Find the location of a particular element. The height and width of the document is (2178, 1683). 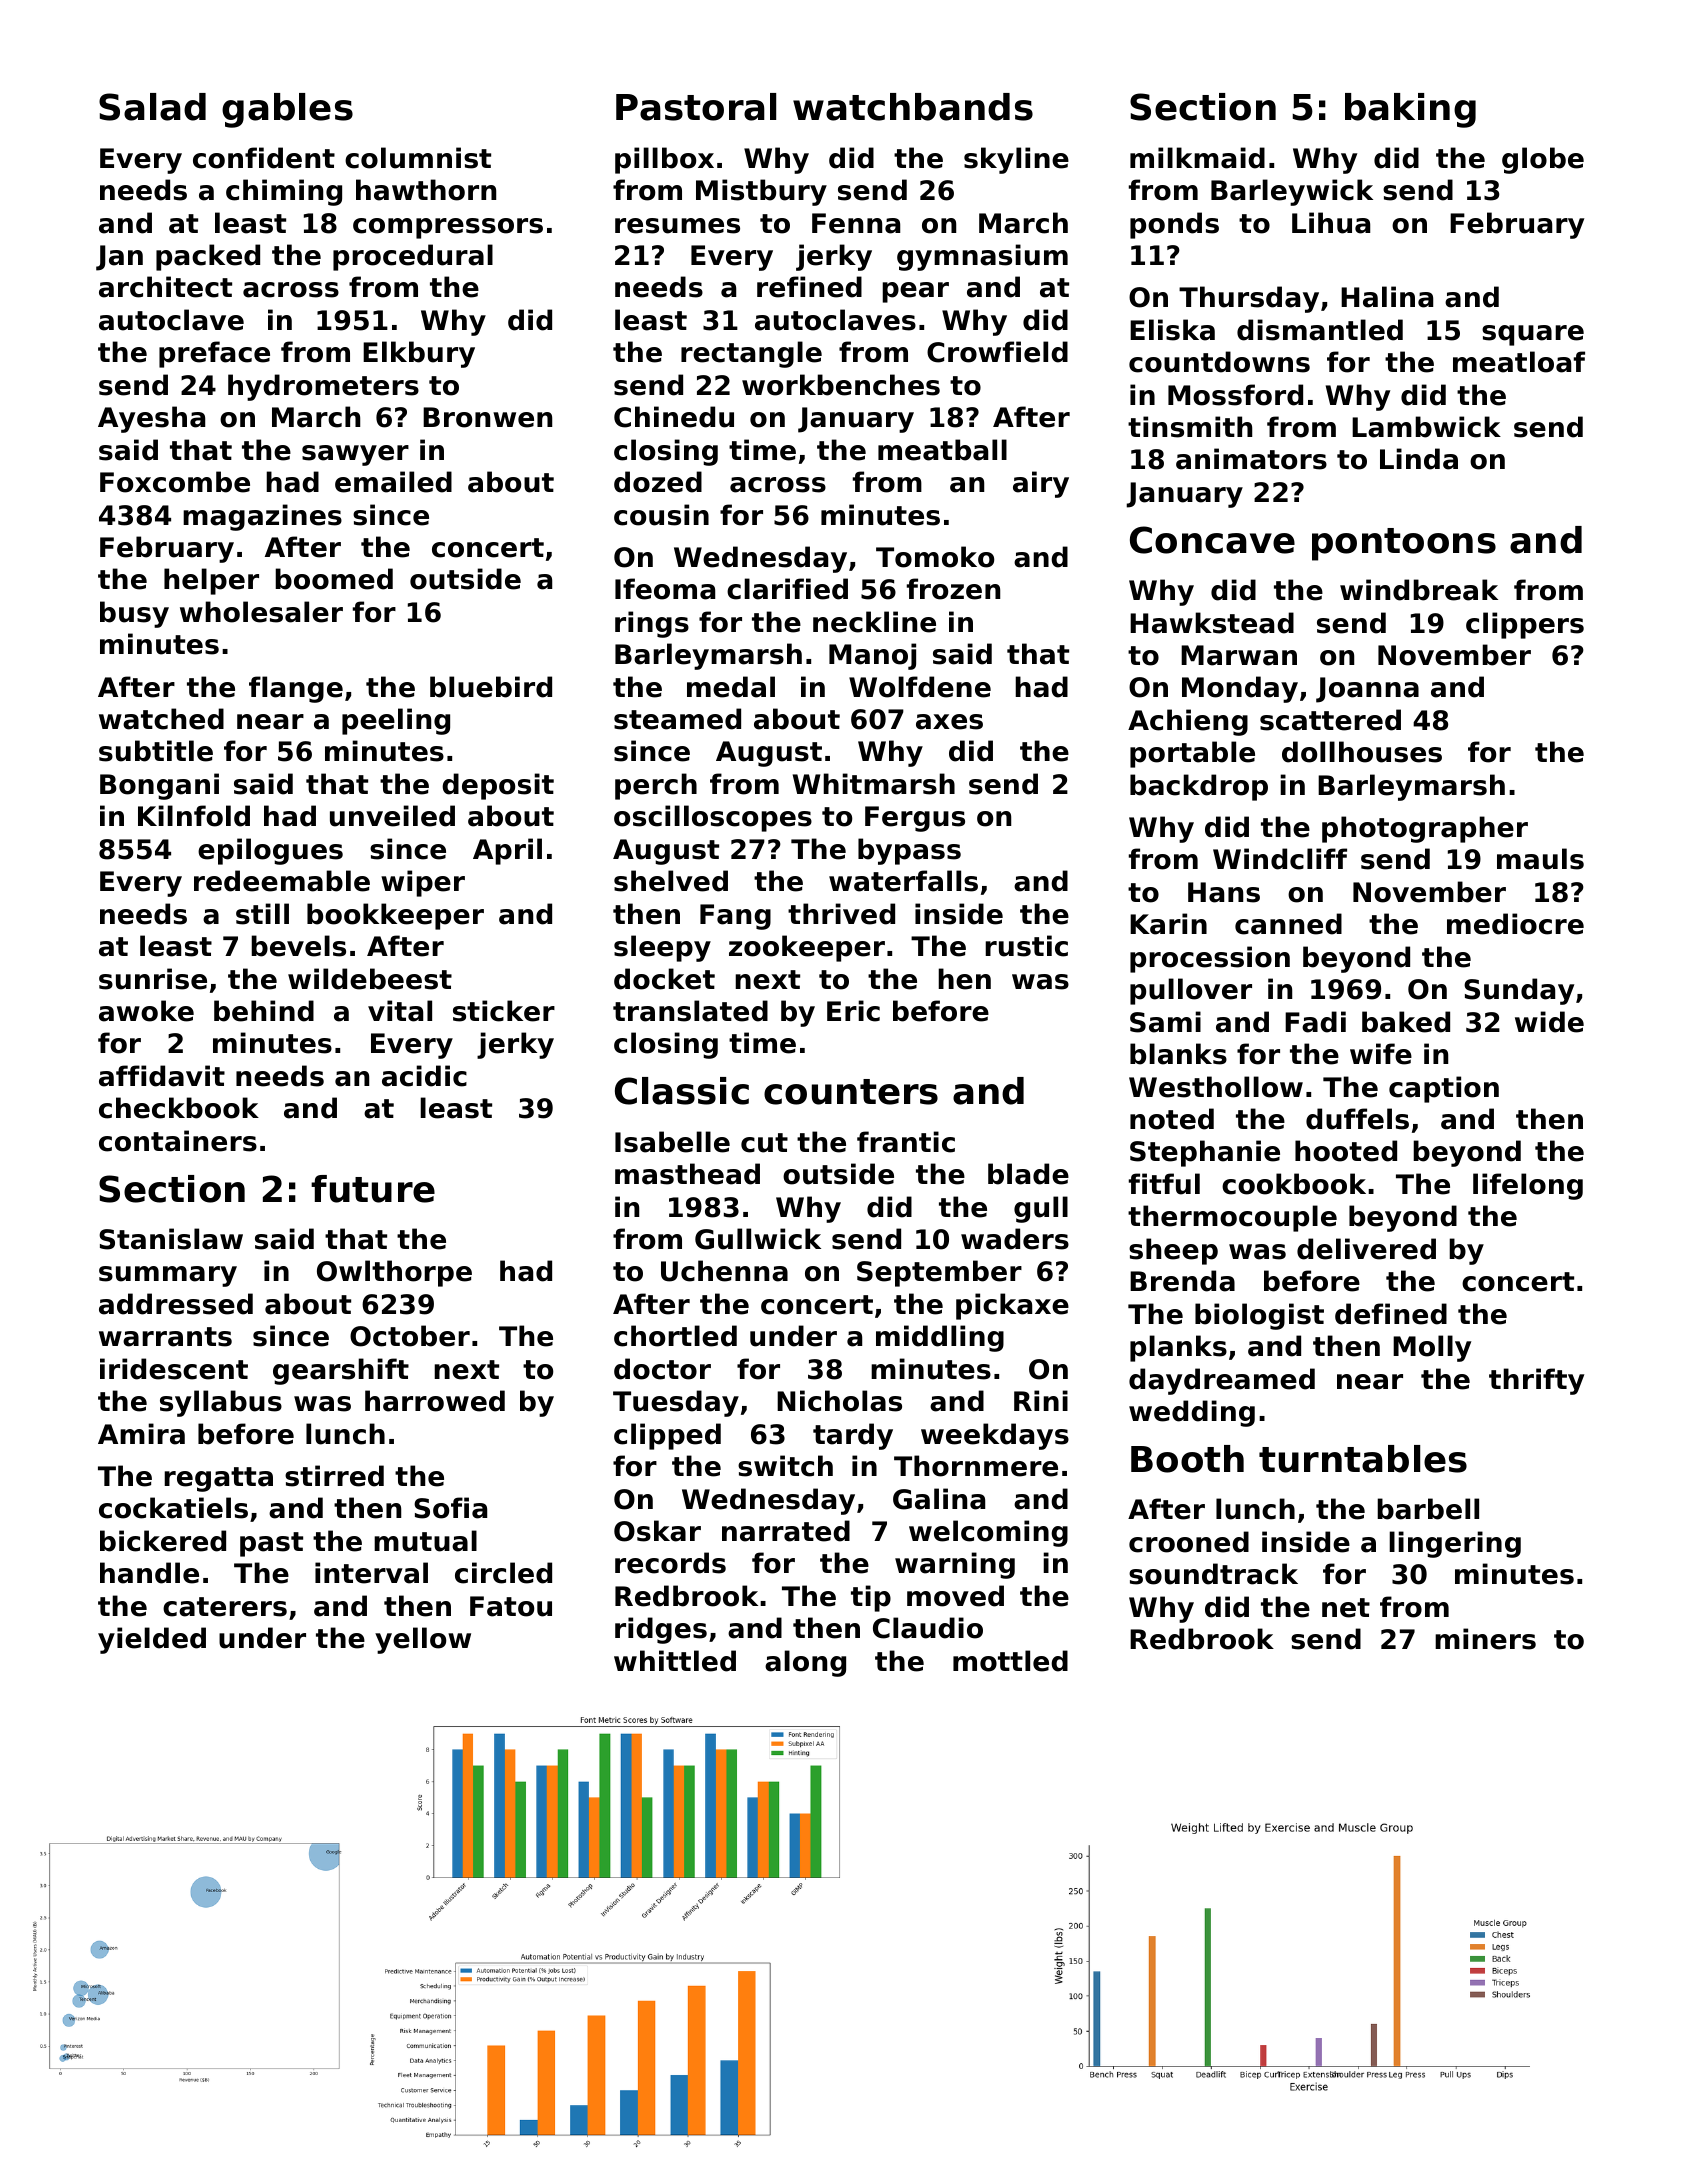

Foxcombe is located at coordinates (175, 482).
